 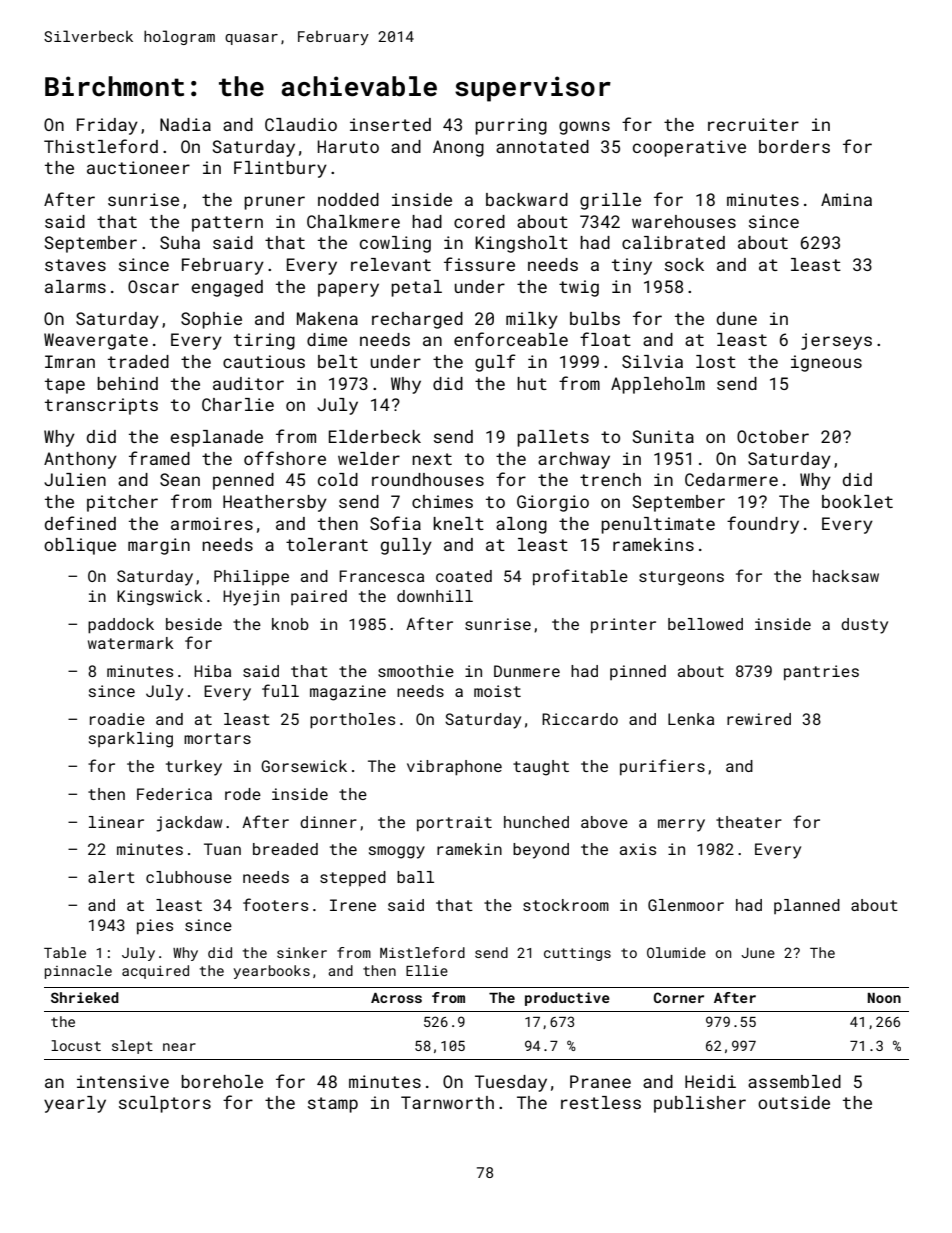 What do you see at coordinates (601, 1102) in the screenshot?
I see `restless` at bounding box center [601, 1102].
